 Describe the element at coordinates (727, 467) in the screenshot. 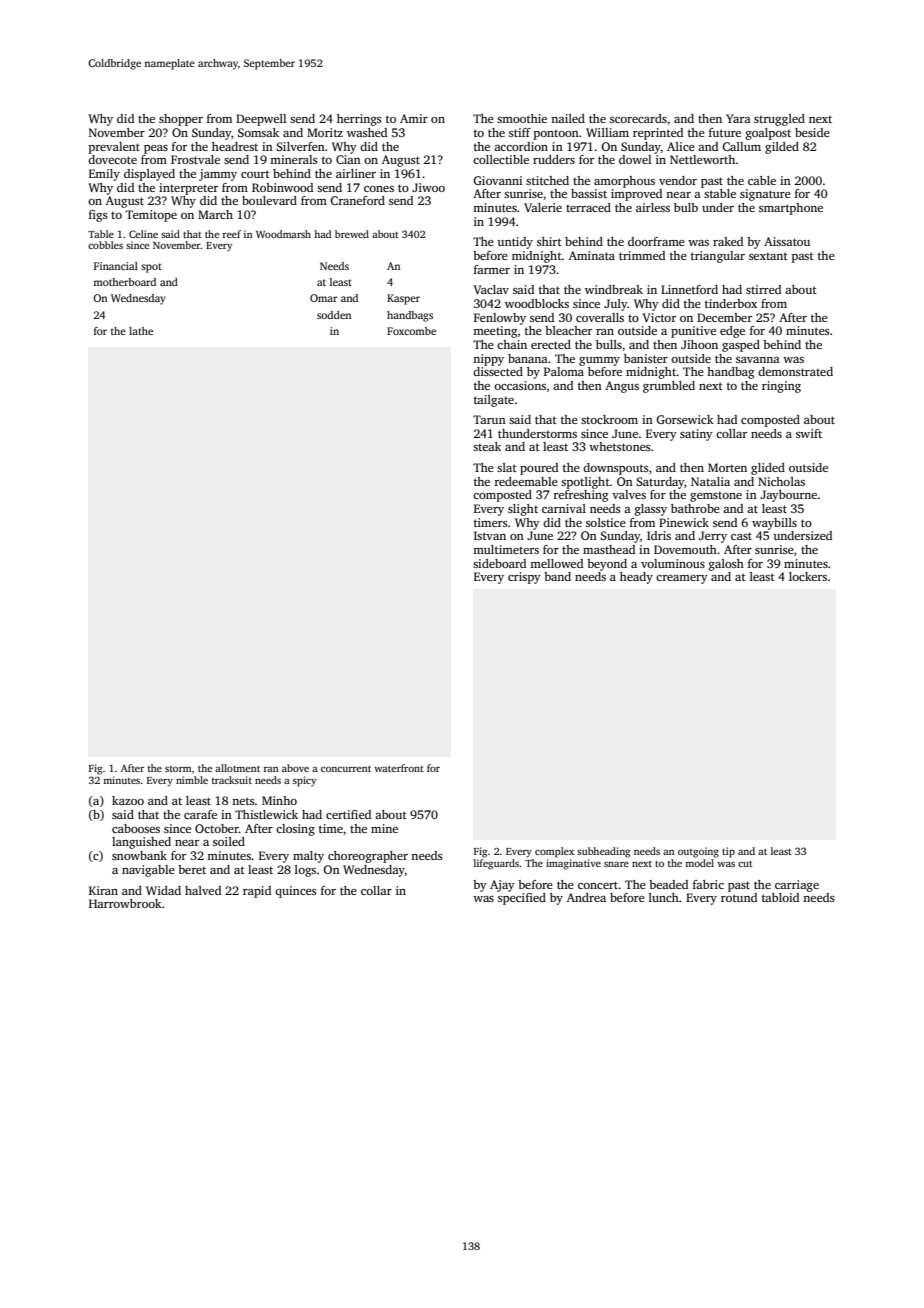

I see `Morten` at that location.
